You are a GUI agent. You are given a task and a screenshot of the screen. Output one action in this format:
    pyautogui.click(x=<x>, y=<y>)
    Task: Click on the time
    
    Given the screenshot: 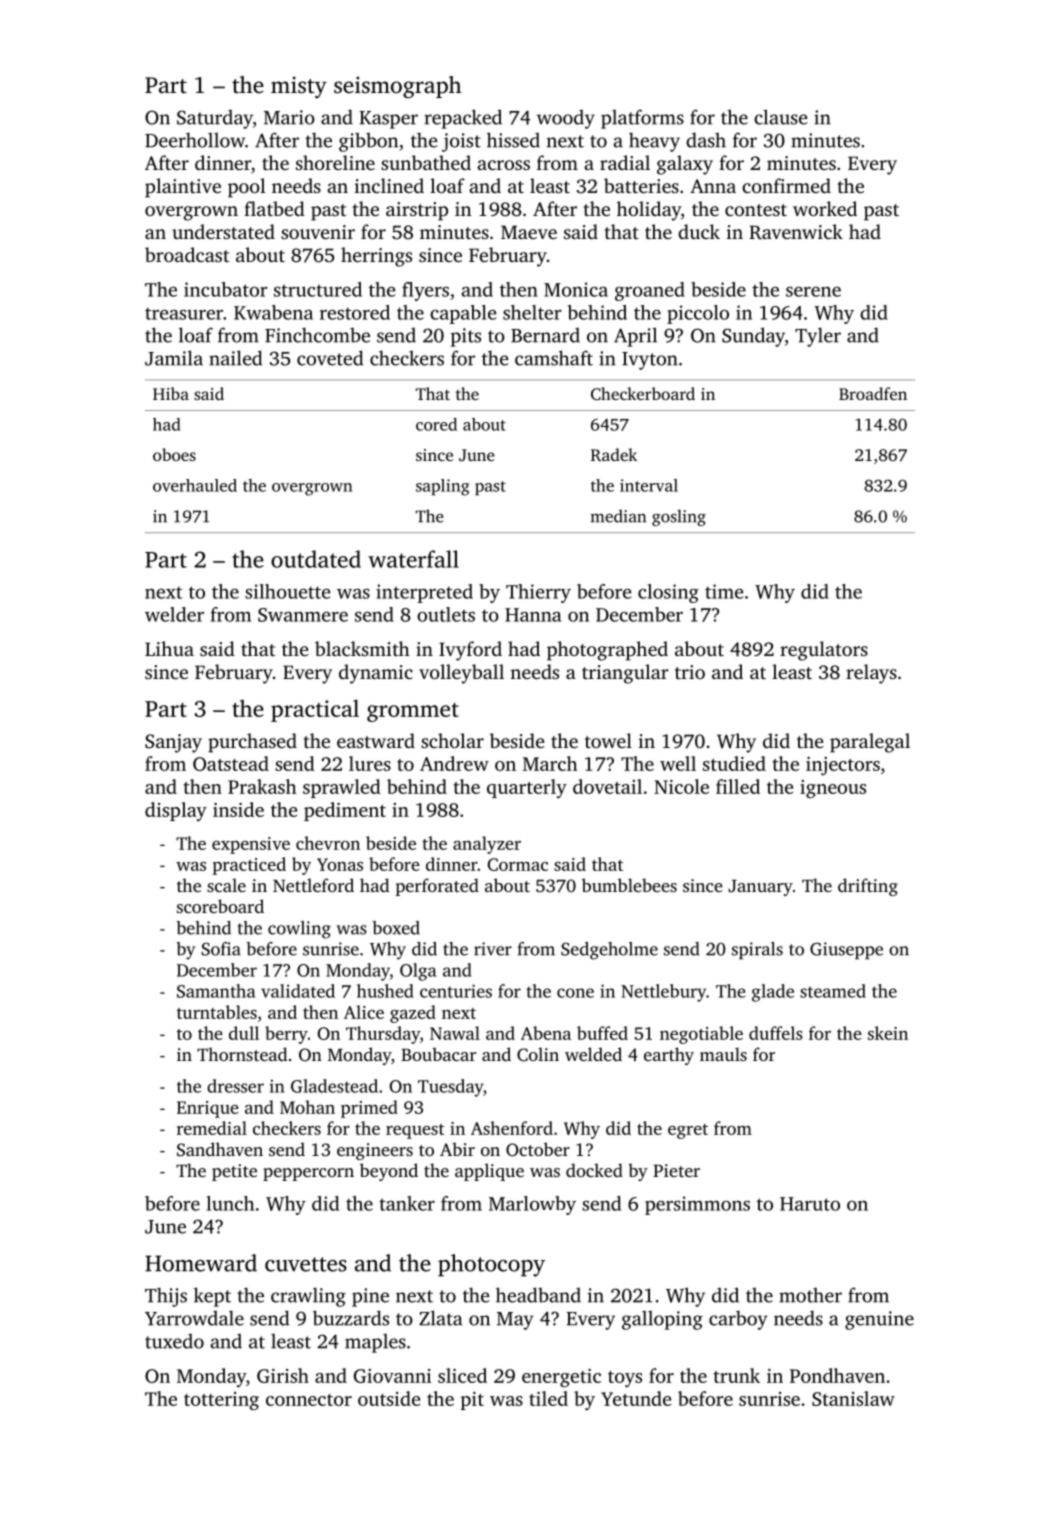 What is the action you would take?
    pyautogui.click(x=724, y=591)
